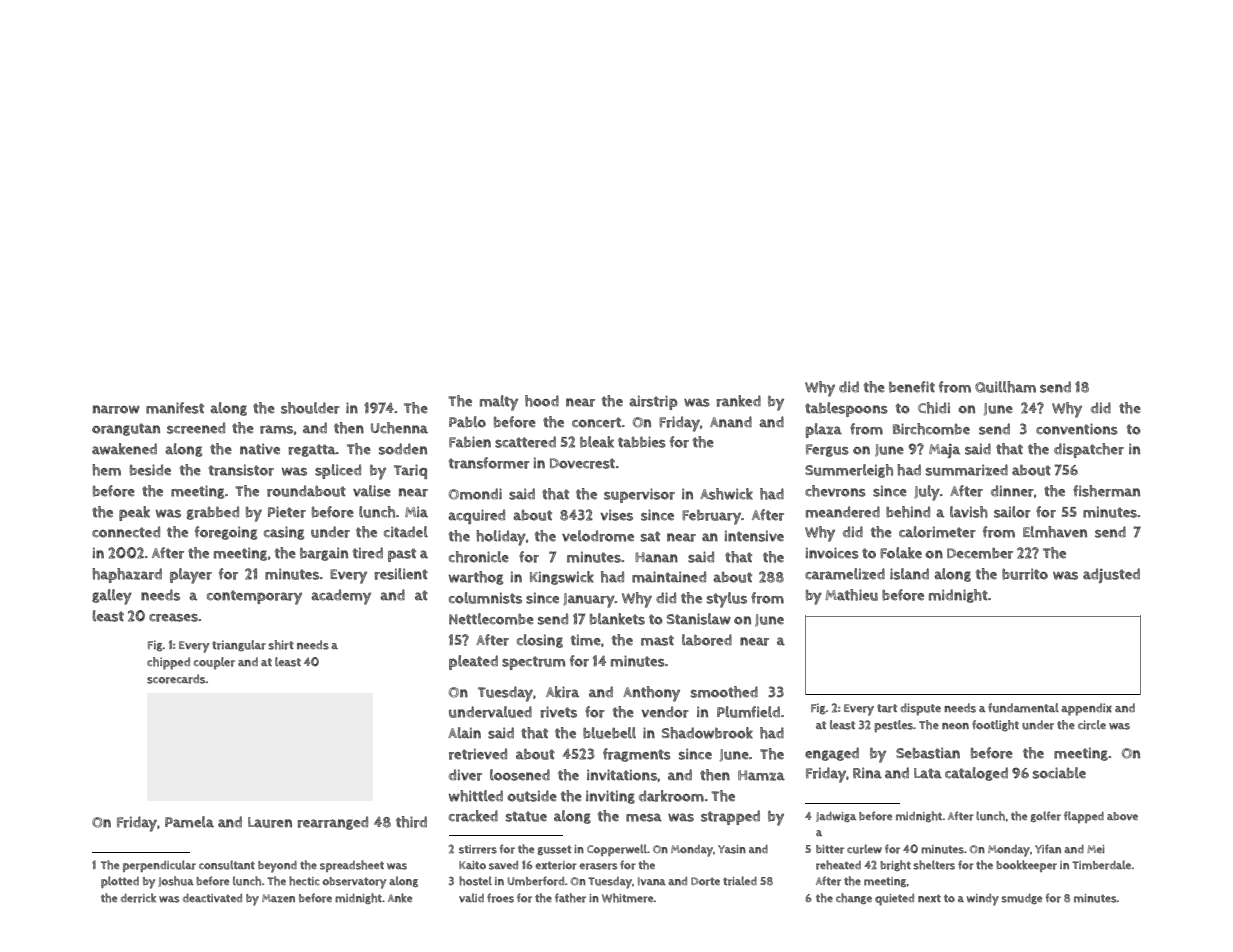 This screenshot has height=952, width=1233. I want to click on scorecards, so click(176, 679).
